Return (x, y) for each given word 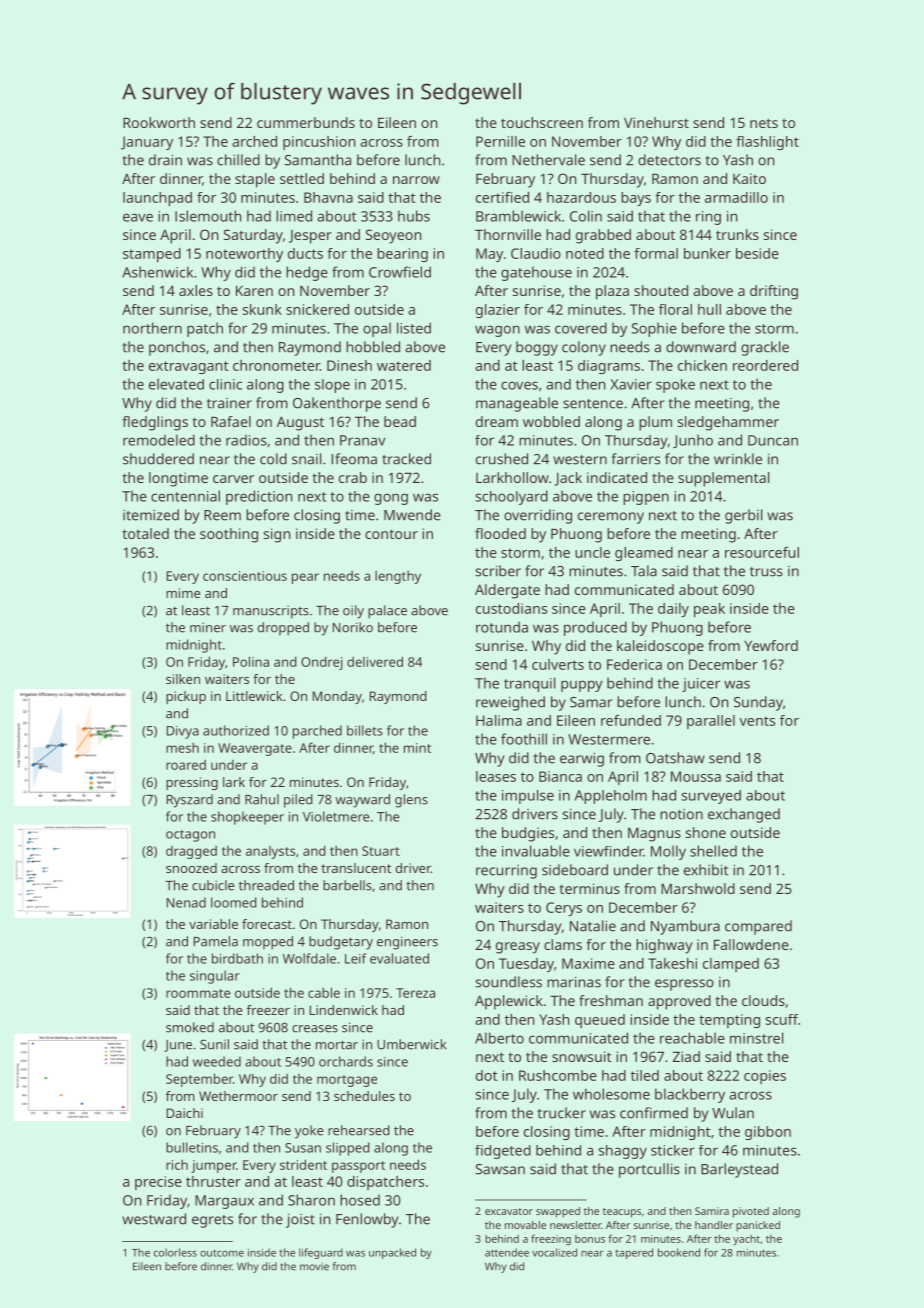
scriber (498, 571)
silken (183, 679)
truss (766, 572)
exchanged (744, 815)
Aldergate (507, 591)
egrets (212, 1221)
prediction (259, 497)
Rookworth (159, 122)
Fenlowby (367, 1220)
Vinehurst (656, 122)
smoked (190, 1027)
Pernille (500, 141)
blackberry (690, 1095)
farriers (635, 459)
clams (563, 944)
